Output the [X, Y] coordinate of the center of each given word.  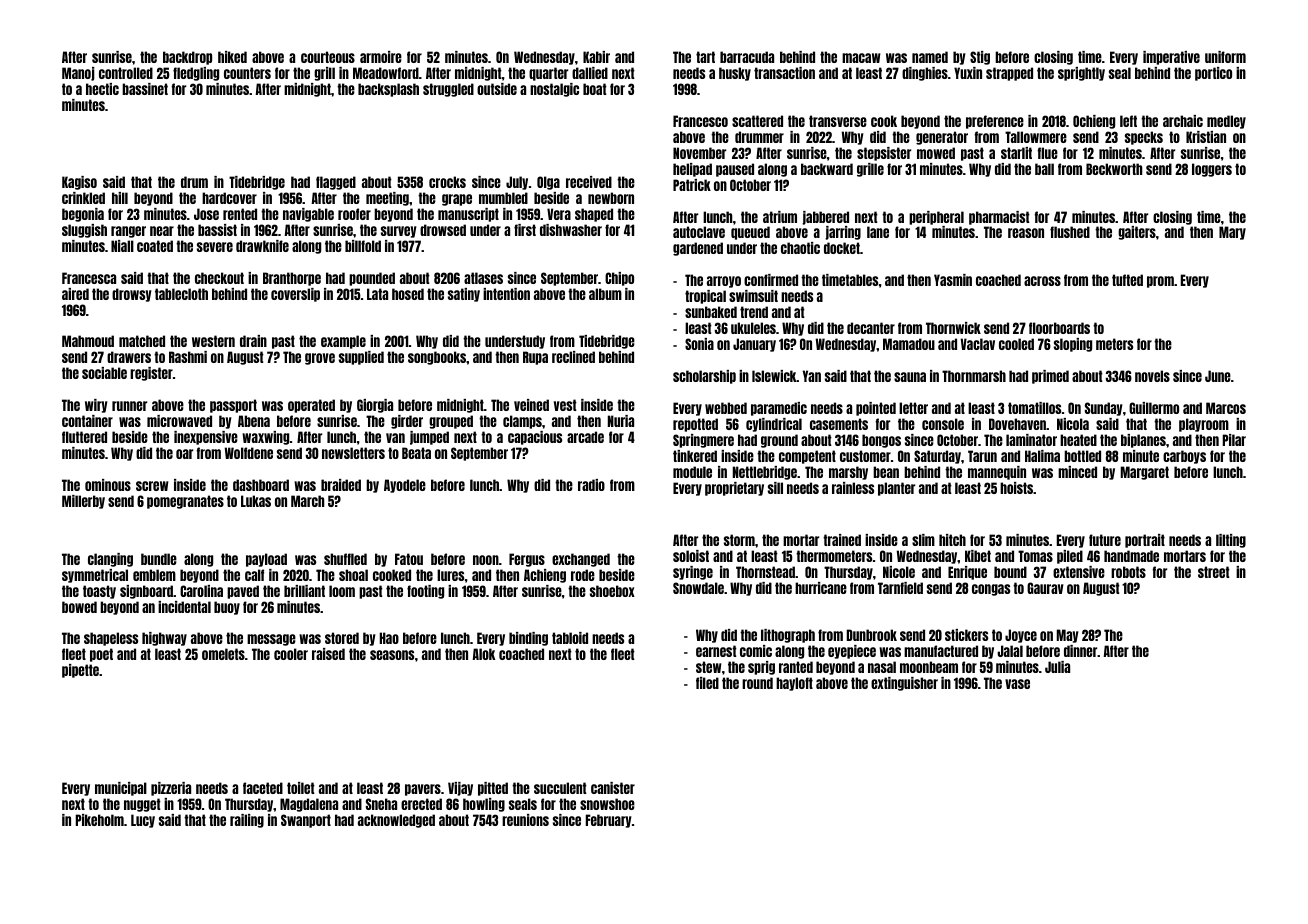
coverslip [295, 295]
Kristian [1206, 137]
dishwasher [571, 230]
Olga [548, 183]
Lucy [143, 821]
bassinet [145, 89]
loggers [1212, 170]
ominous [108, 485]
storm [739, 540]
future [1105, 540]
